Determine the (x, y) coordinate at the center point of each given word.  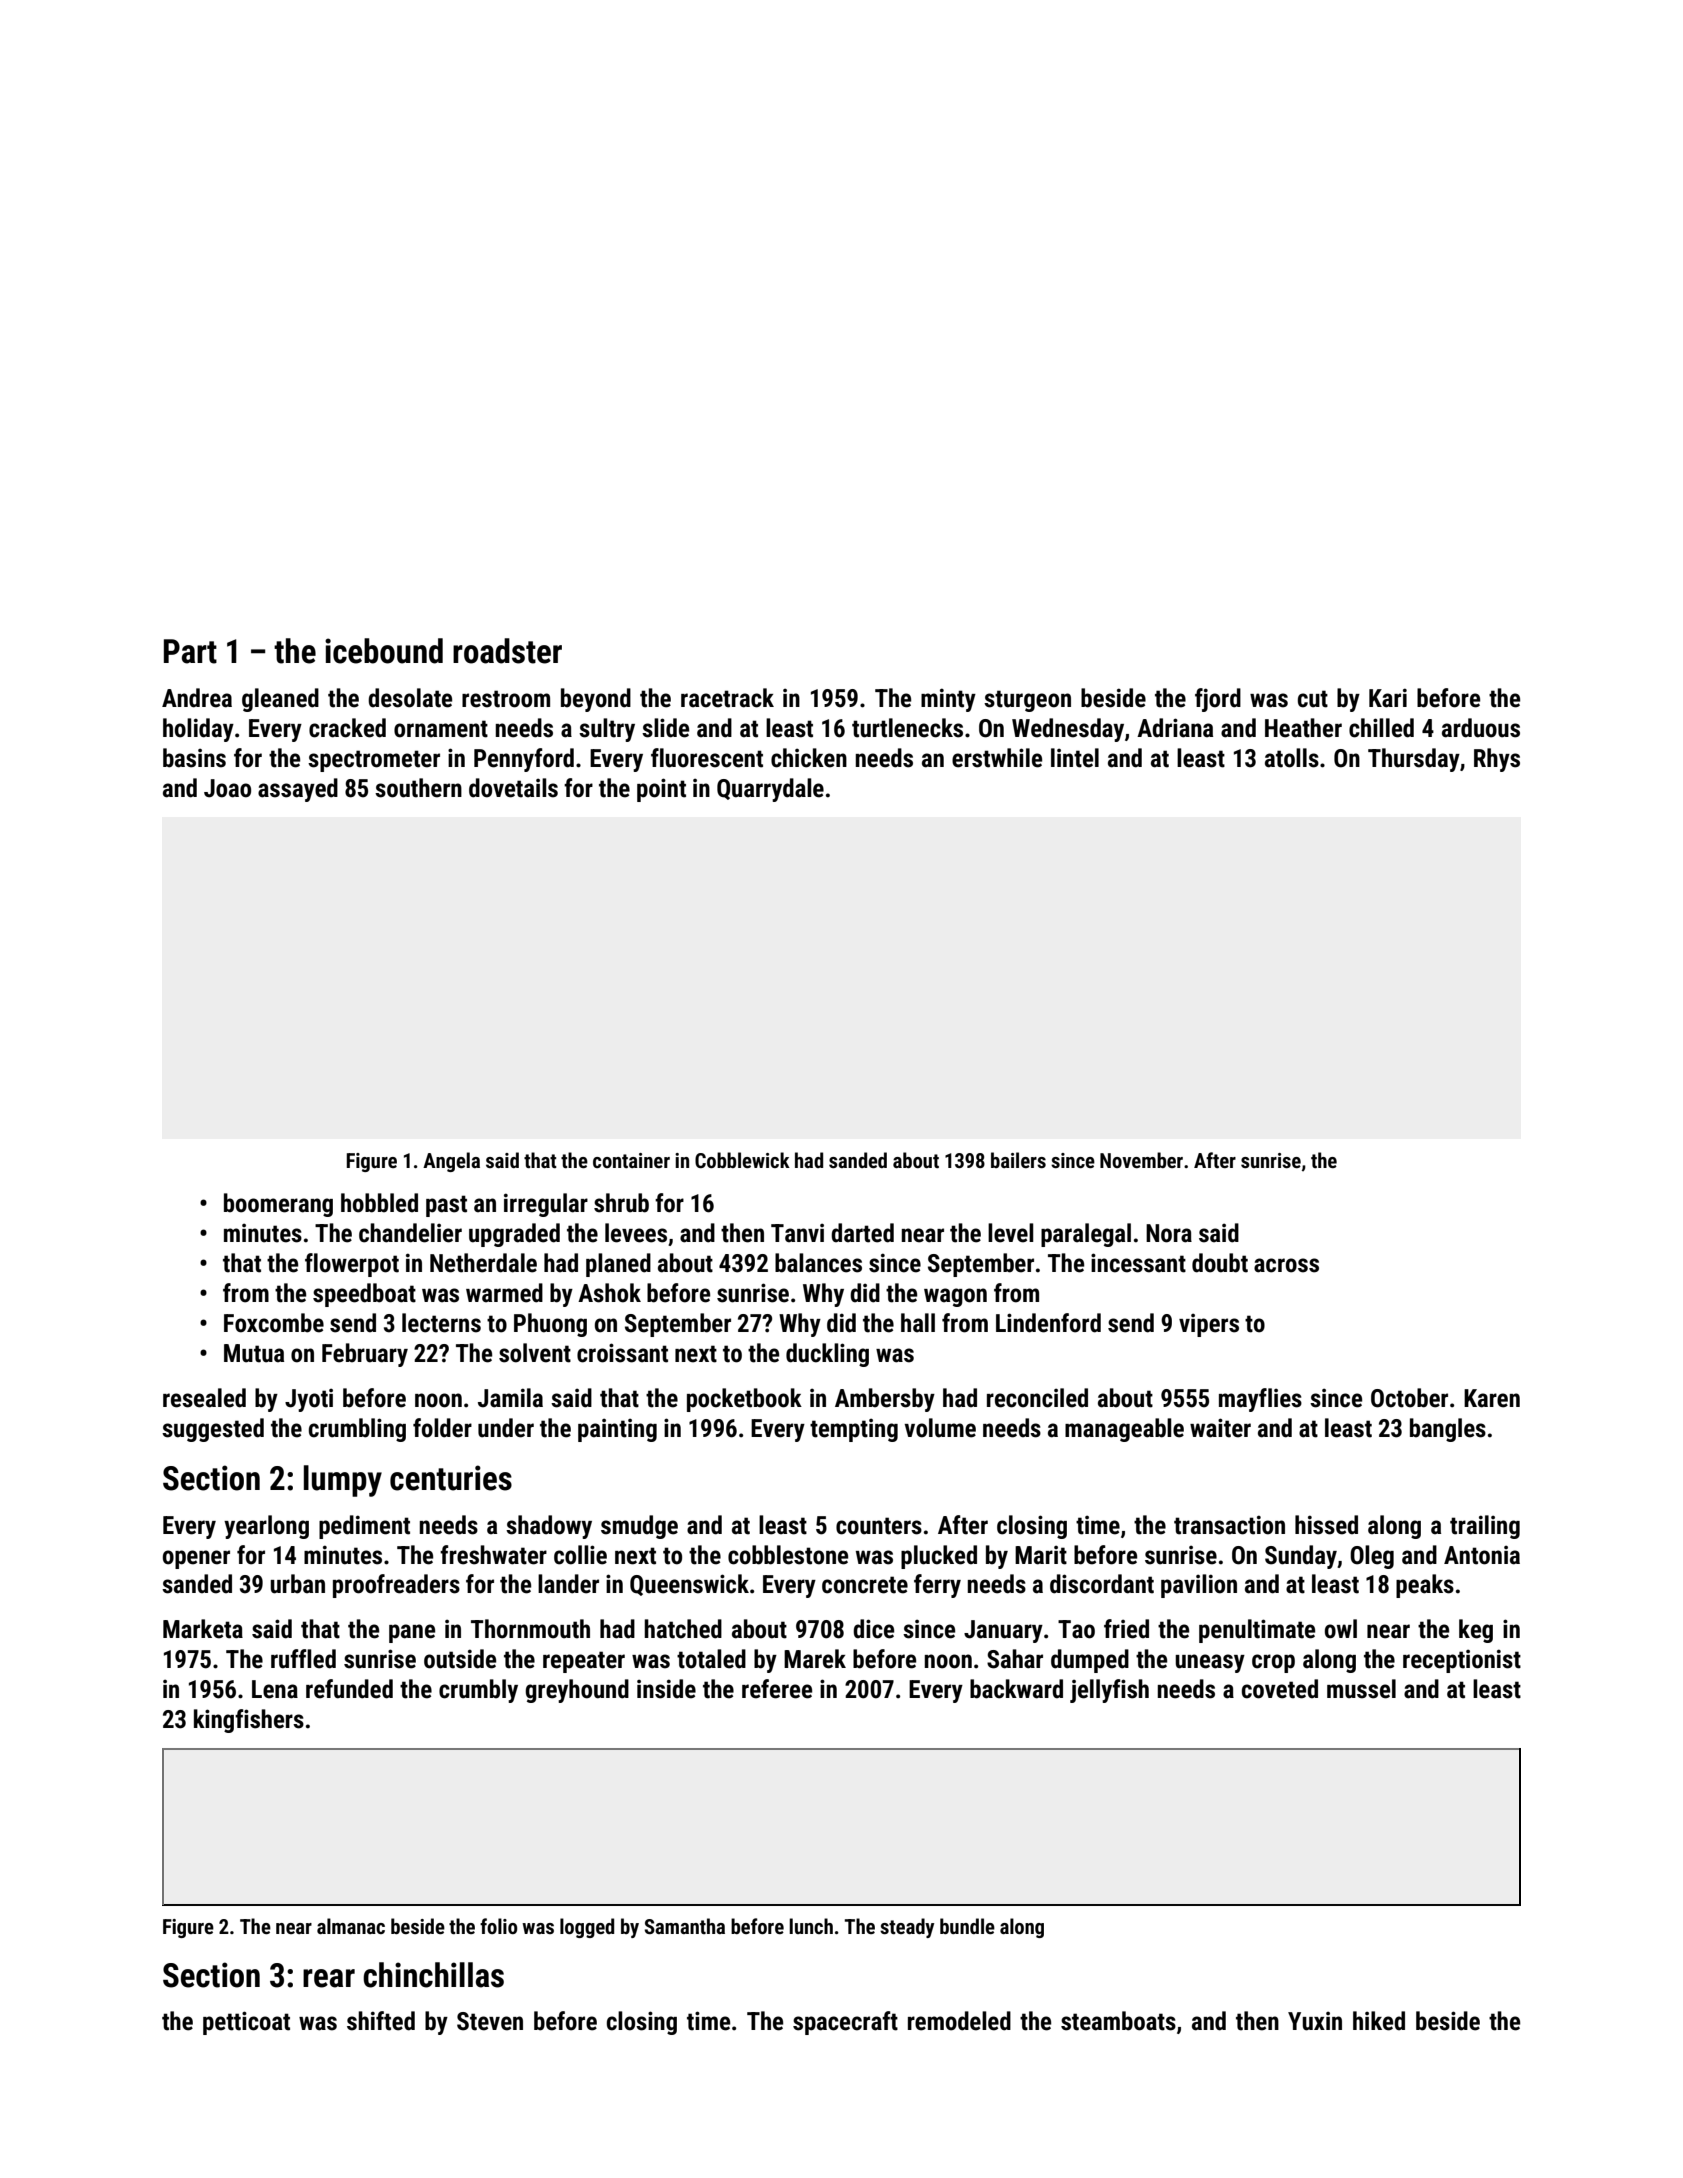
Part (190, 651)
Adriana (1175, 728)
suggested (213, 1430)
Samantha (684, 1926)
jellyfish (1109, 1691)
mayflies (1260, 1400)
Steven (490, 2021)
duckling (827, 1355)
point (661, 790)
